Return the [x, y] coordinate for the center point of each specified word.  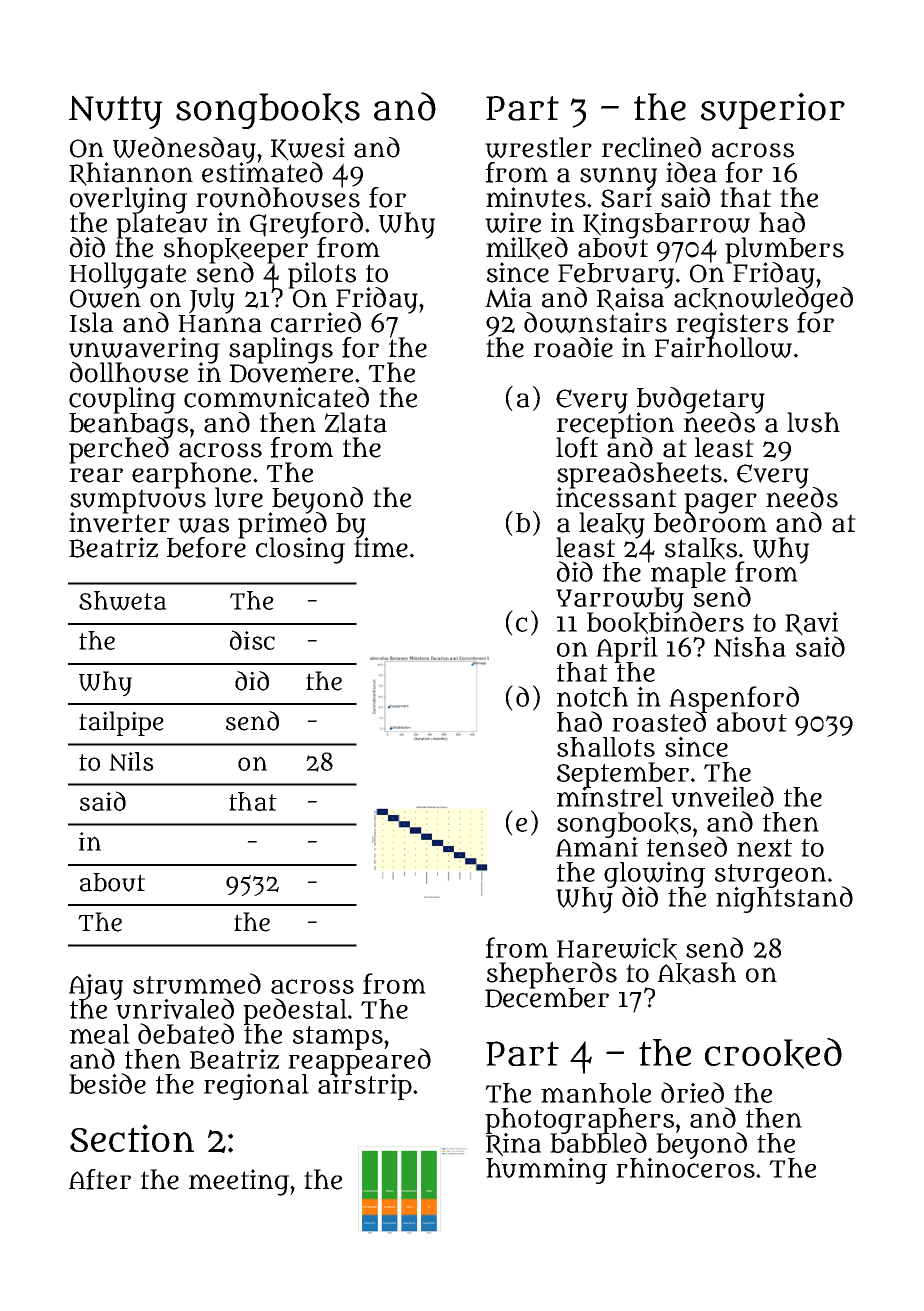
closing [300, 550]
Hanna [220, 324]
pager [720, 502]
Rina [513, 1145]
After [100, 1179]
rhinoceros [685, 1168]
